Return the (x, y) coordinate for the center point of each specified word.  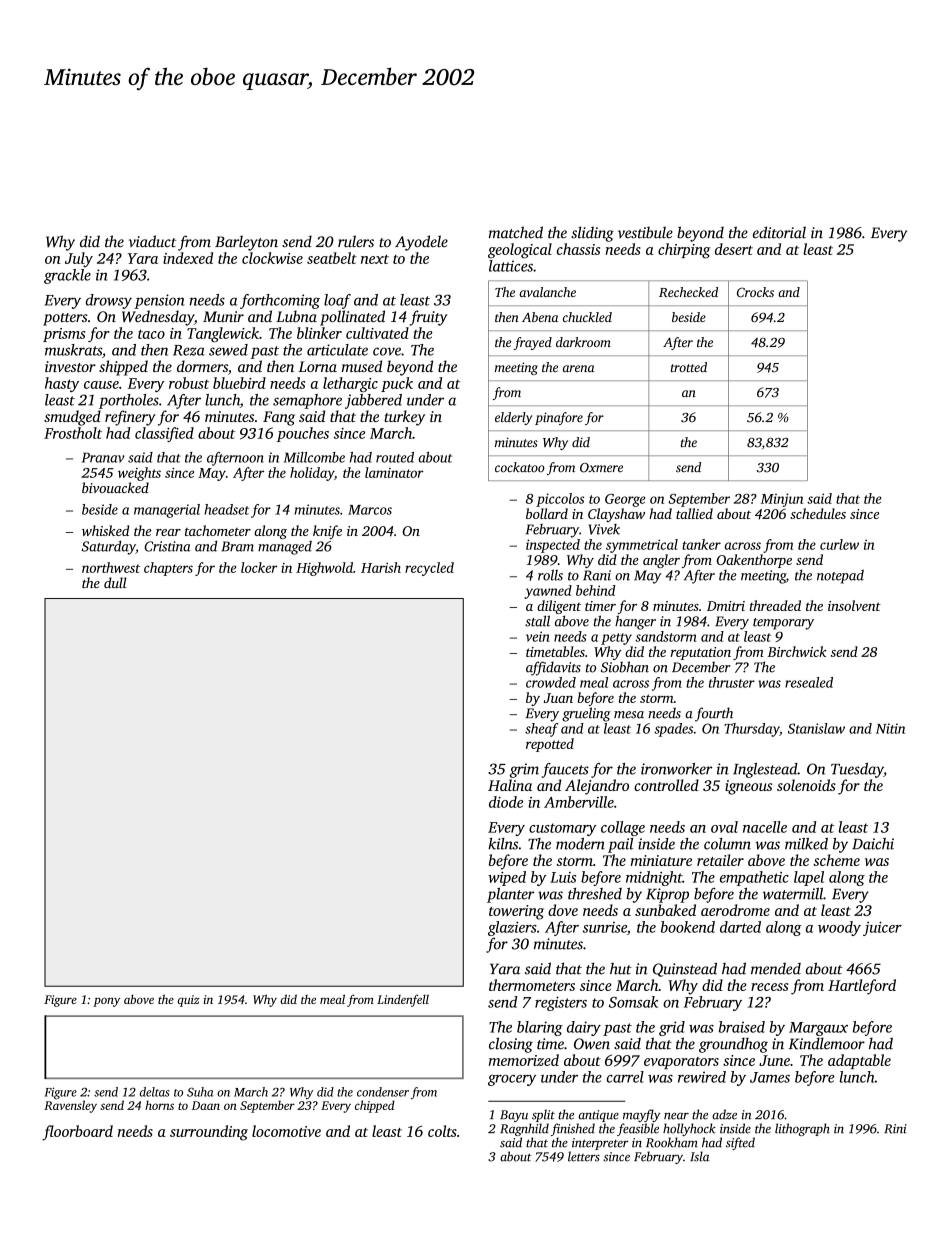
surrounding (209, 1133)
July (79, 259)
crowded (551, 682)
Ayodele (421, 243)
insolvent (854, 605)
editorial (779, 232)
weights (139, 474)
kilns (503, 844)
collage (623, 828)
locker (259, 567)
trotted (689, 367)
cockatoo (520, 467)
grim (524, 770)
